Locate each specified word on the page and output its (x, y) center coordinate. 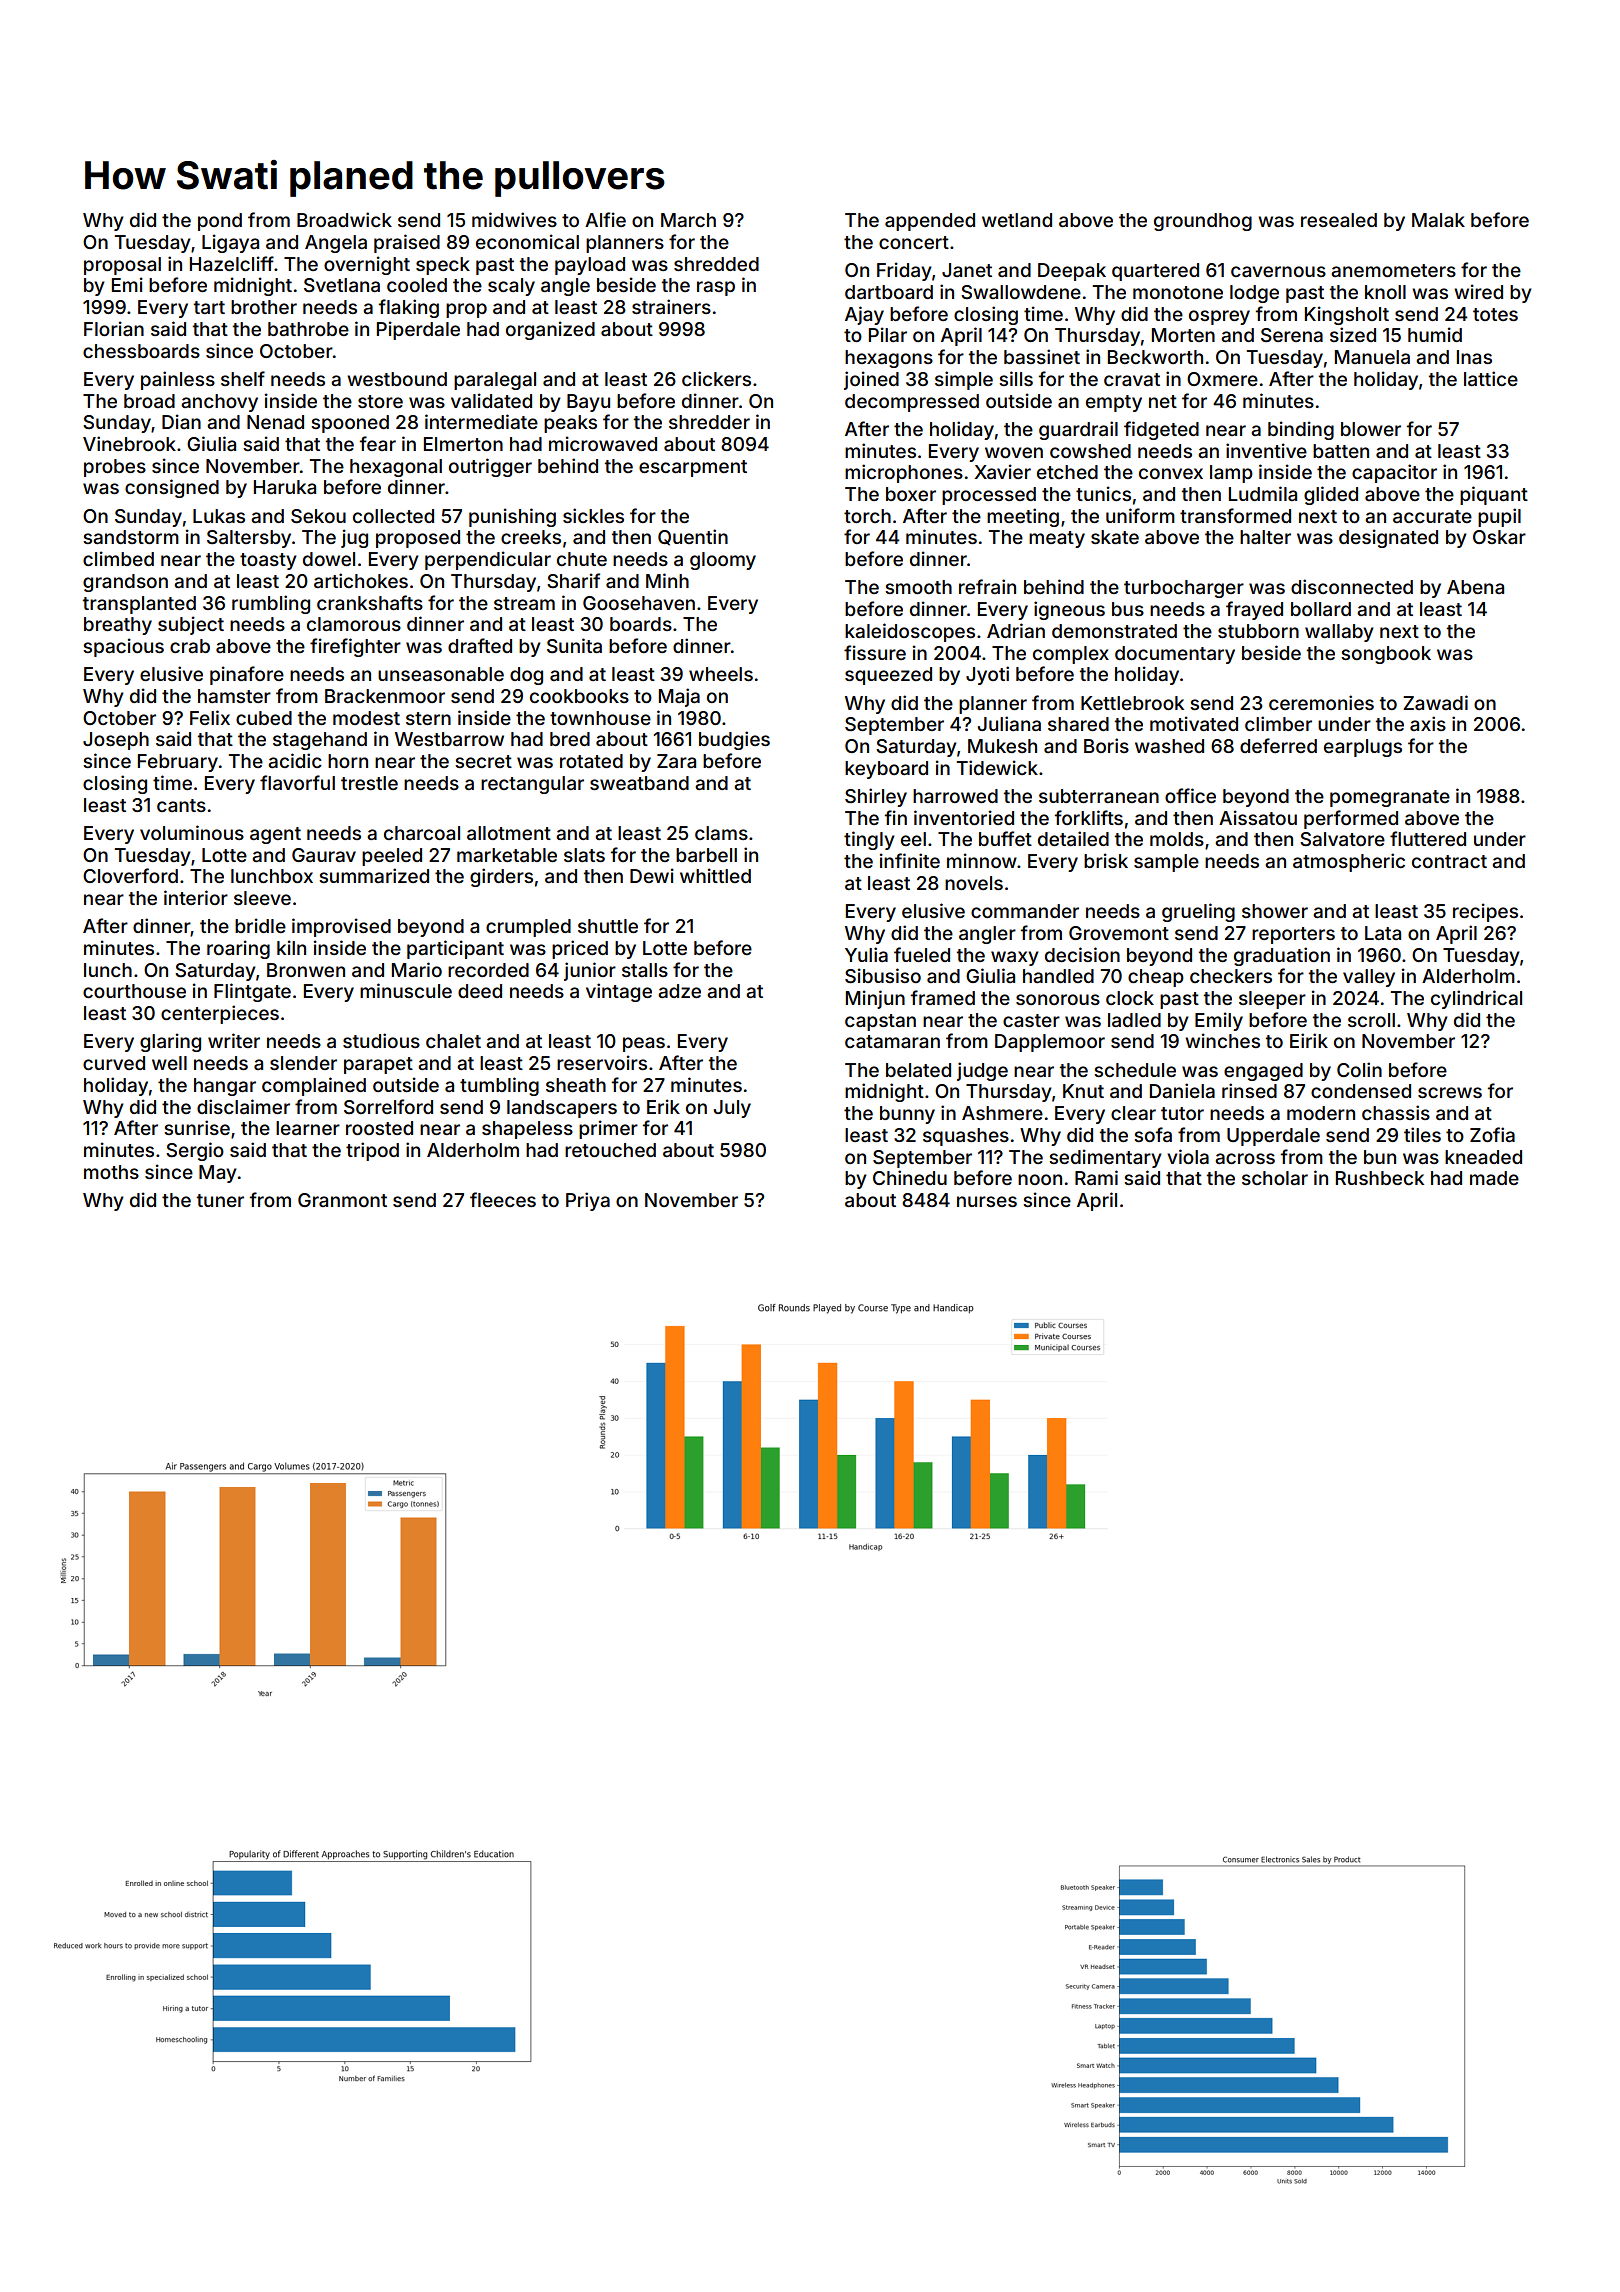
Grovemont (1119, 933)
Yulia (866, 954)
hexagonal (396, 468)
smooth (918, 587)
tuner (220, 1200)
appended (930, 222)
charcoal (422, 833)
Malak (1438, 220)
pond (220, 222)
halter (1265, 537)
